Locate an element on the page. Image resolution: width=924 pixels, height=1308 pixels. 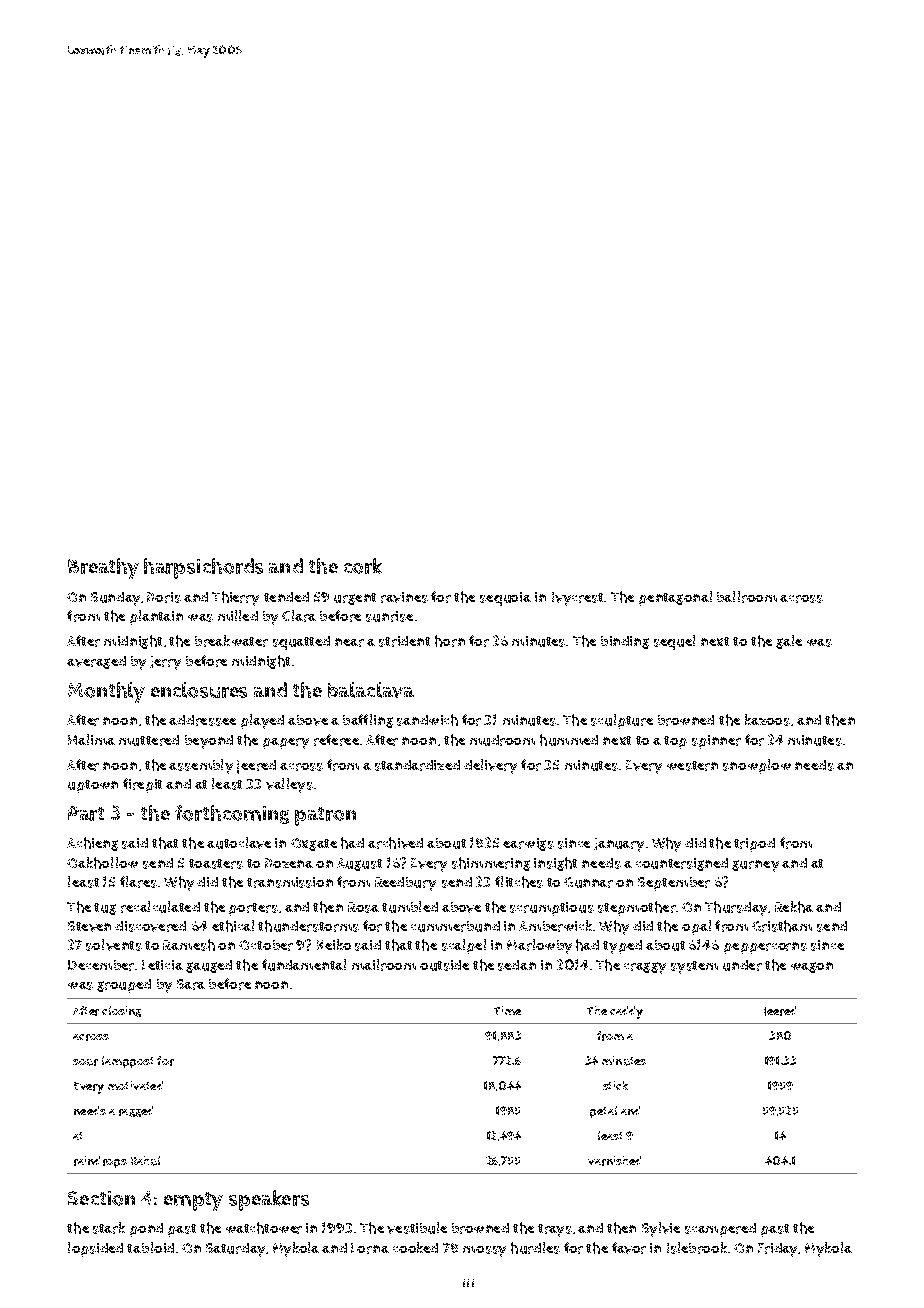
Rahul is located at coordinates (145, 1161).
